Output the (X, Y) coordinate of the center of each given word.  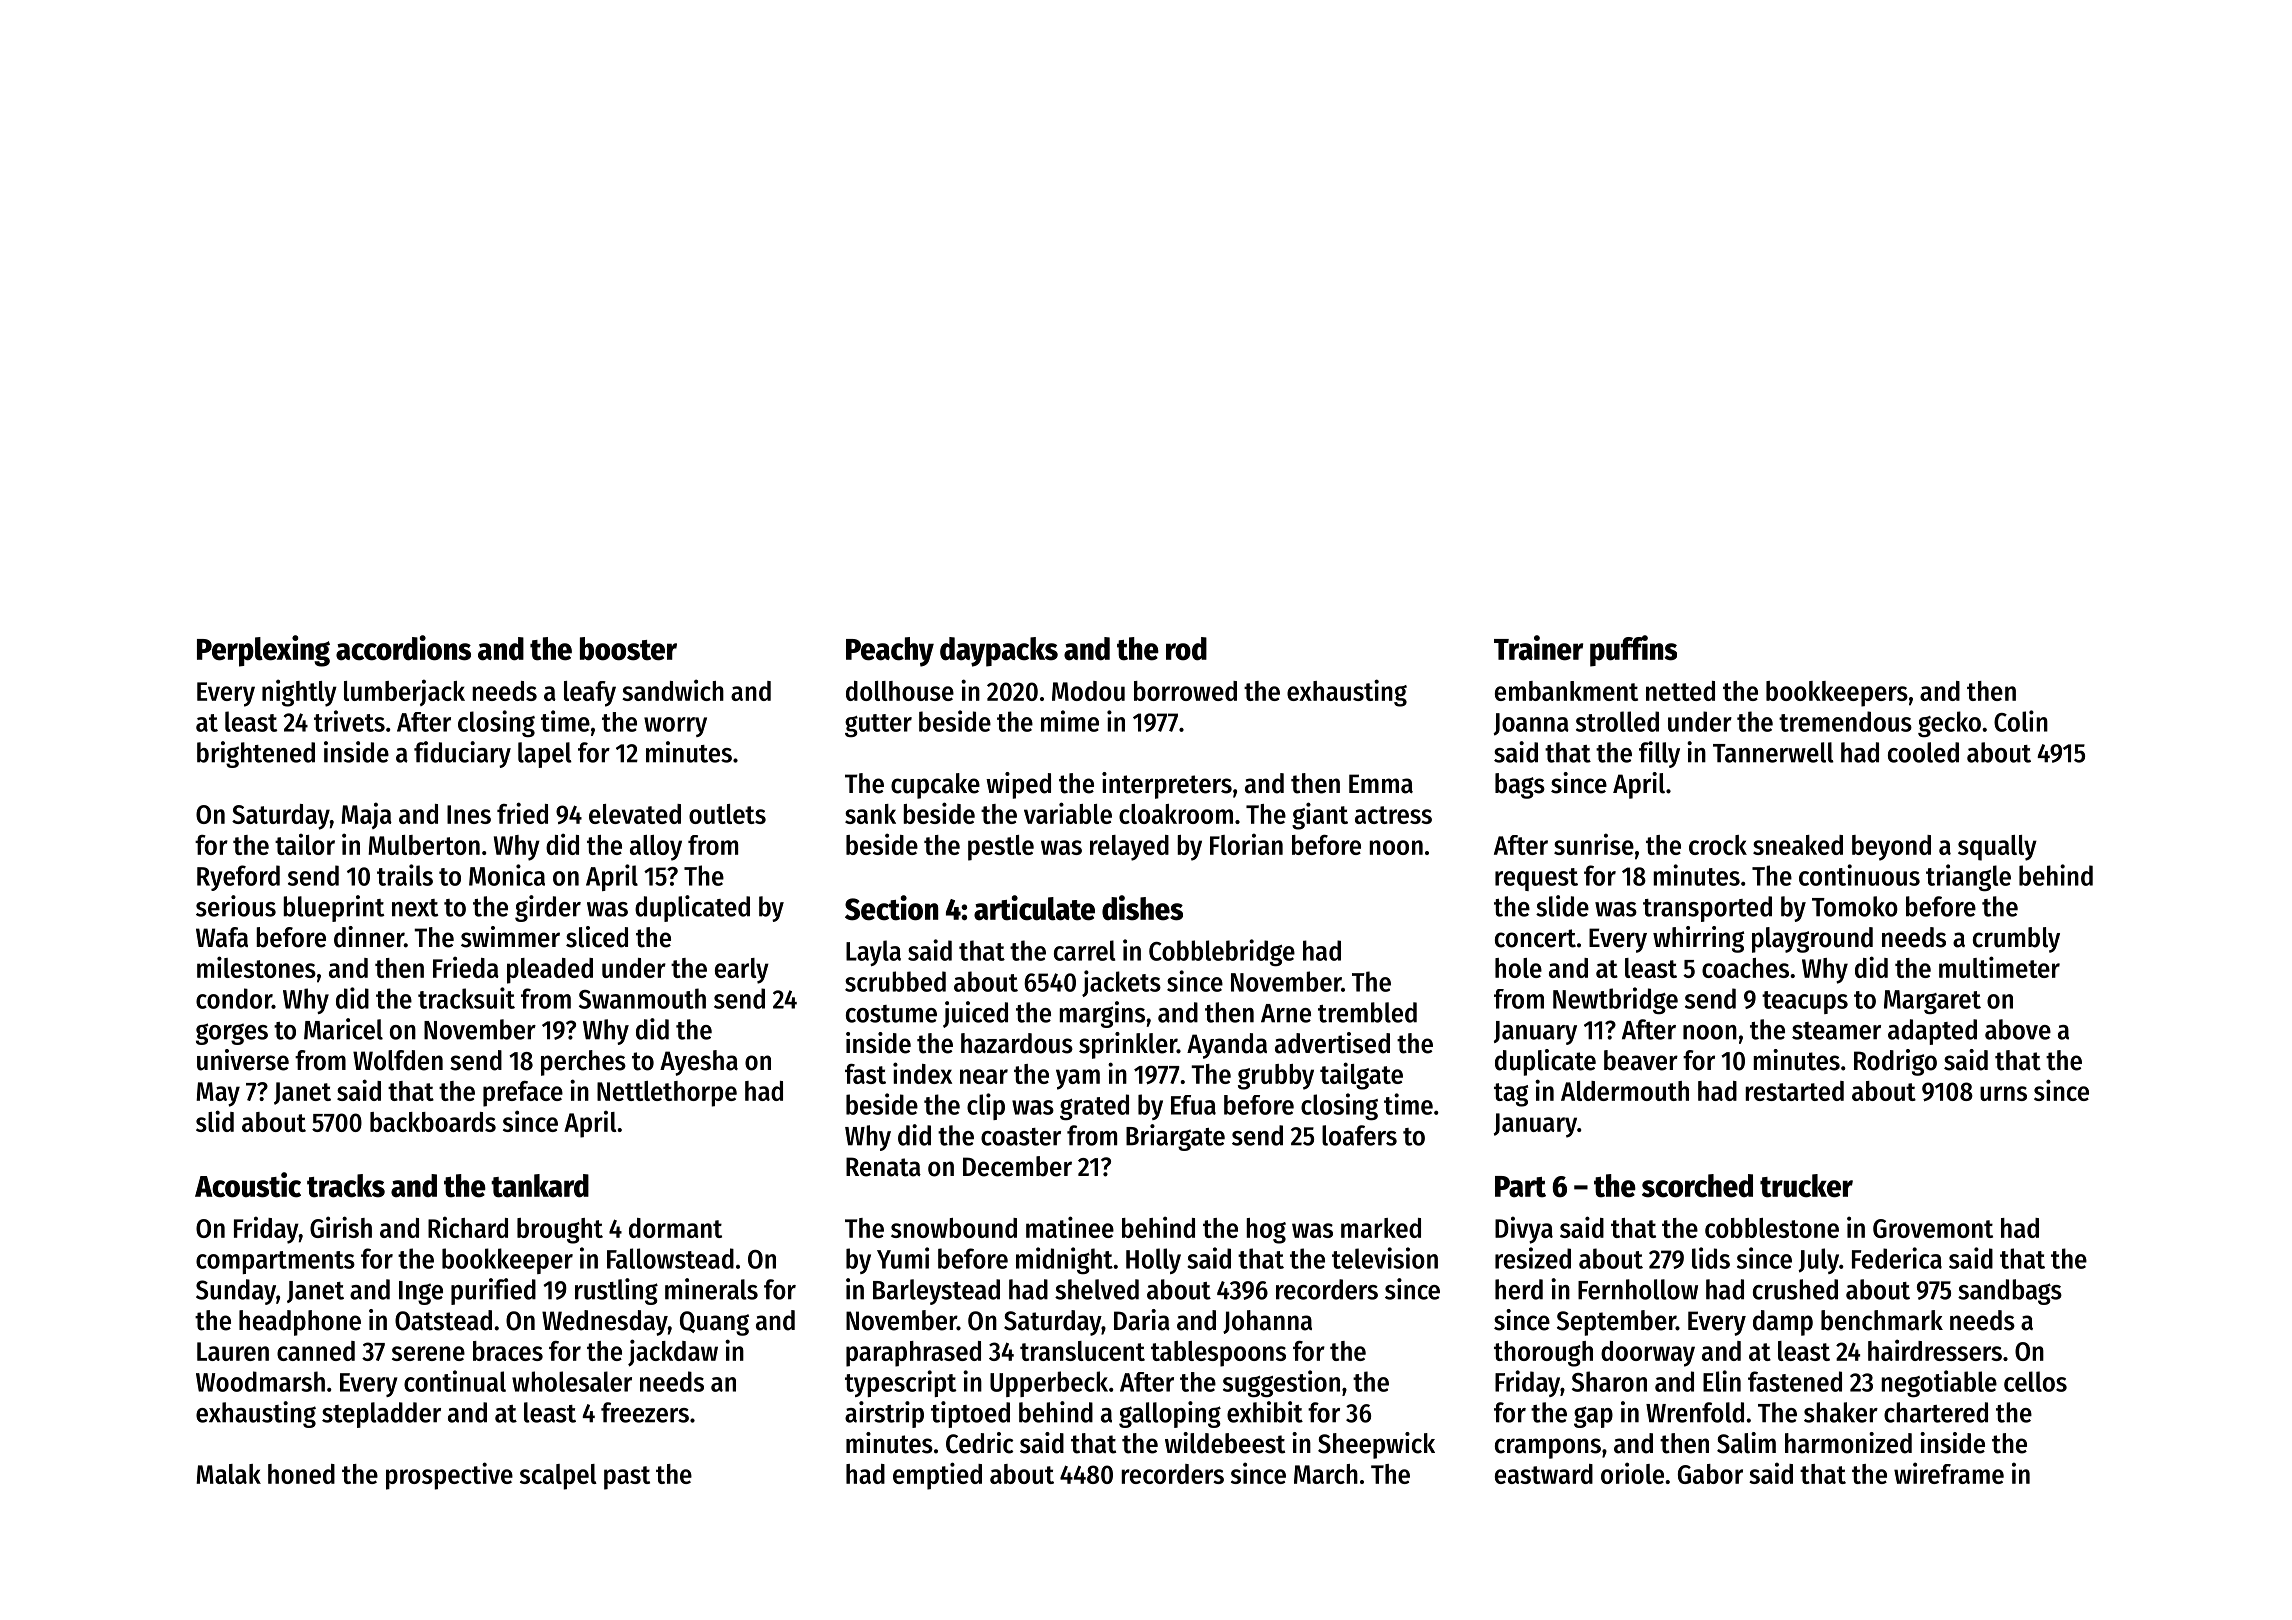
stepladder (381, 1415)
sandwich (673, 690)
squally (1997, 848)
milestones (256, 967)
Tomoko (1855, 906)
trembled (1367, 1012)
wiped (1018, 785)
